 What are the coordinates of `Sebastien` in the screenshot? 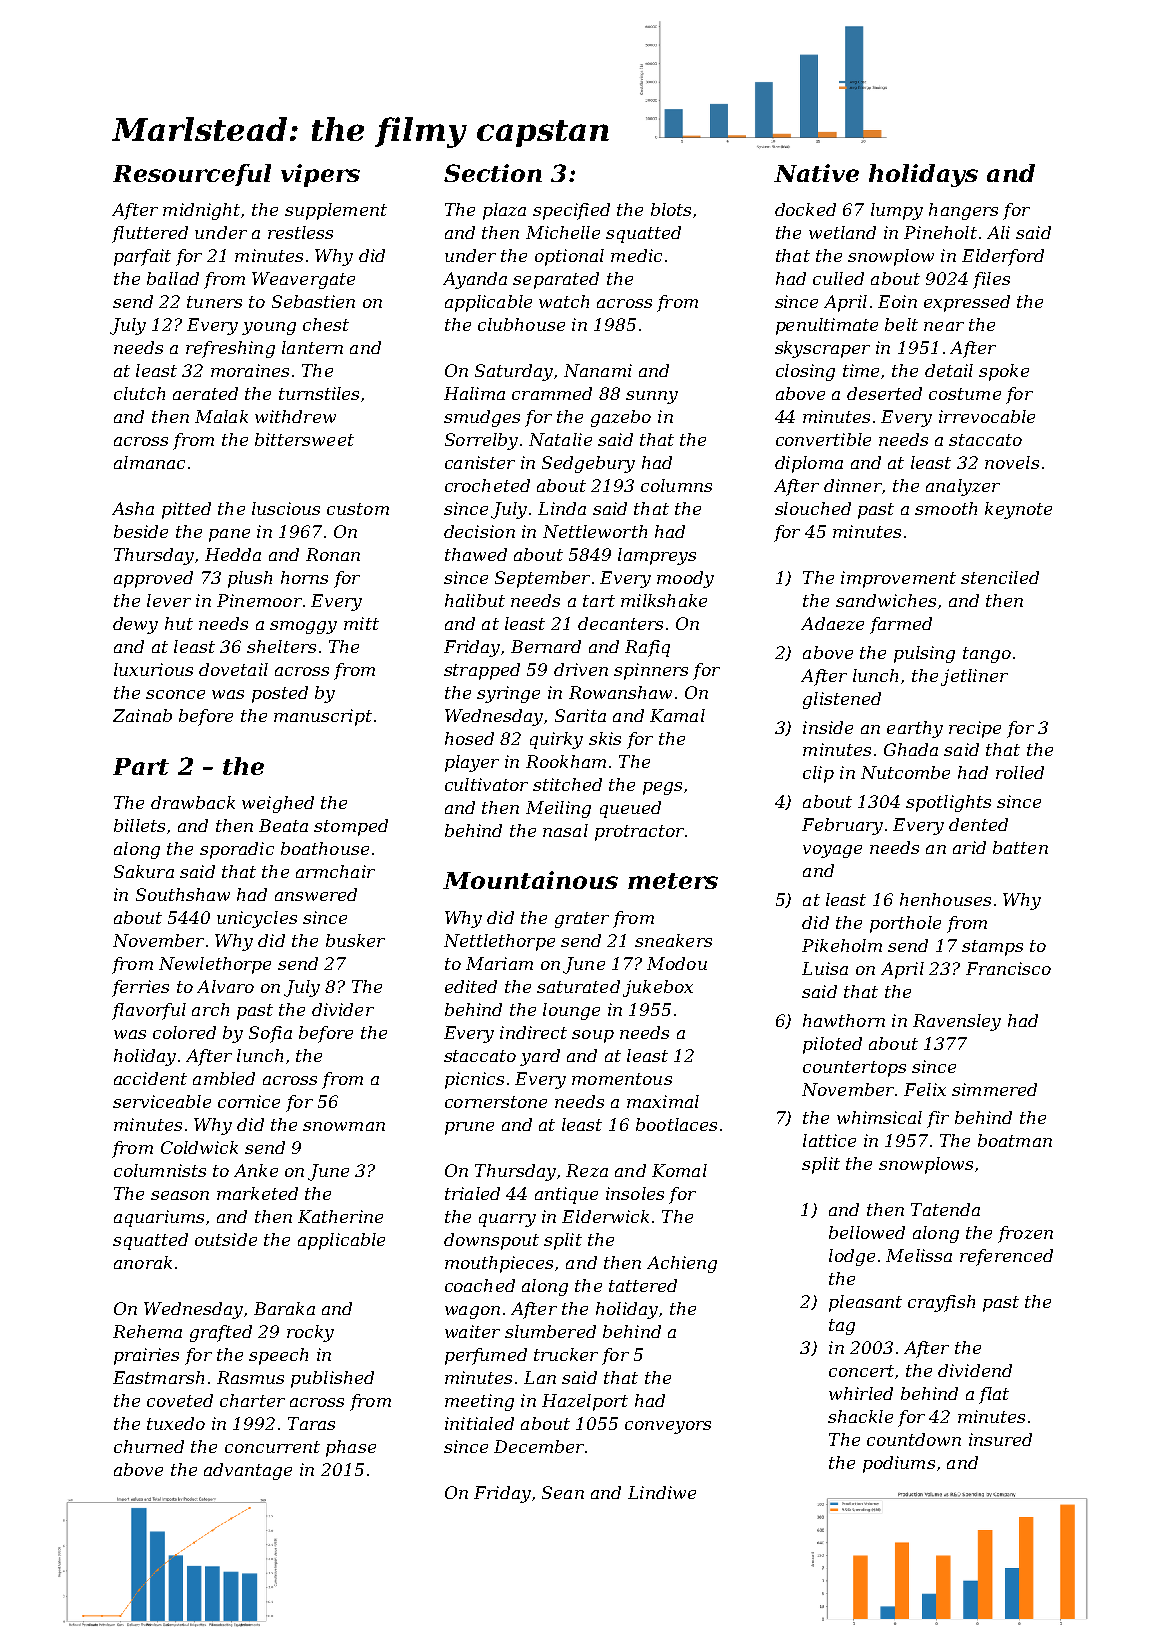 It's located at (313, 301).
